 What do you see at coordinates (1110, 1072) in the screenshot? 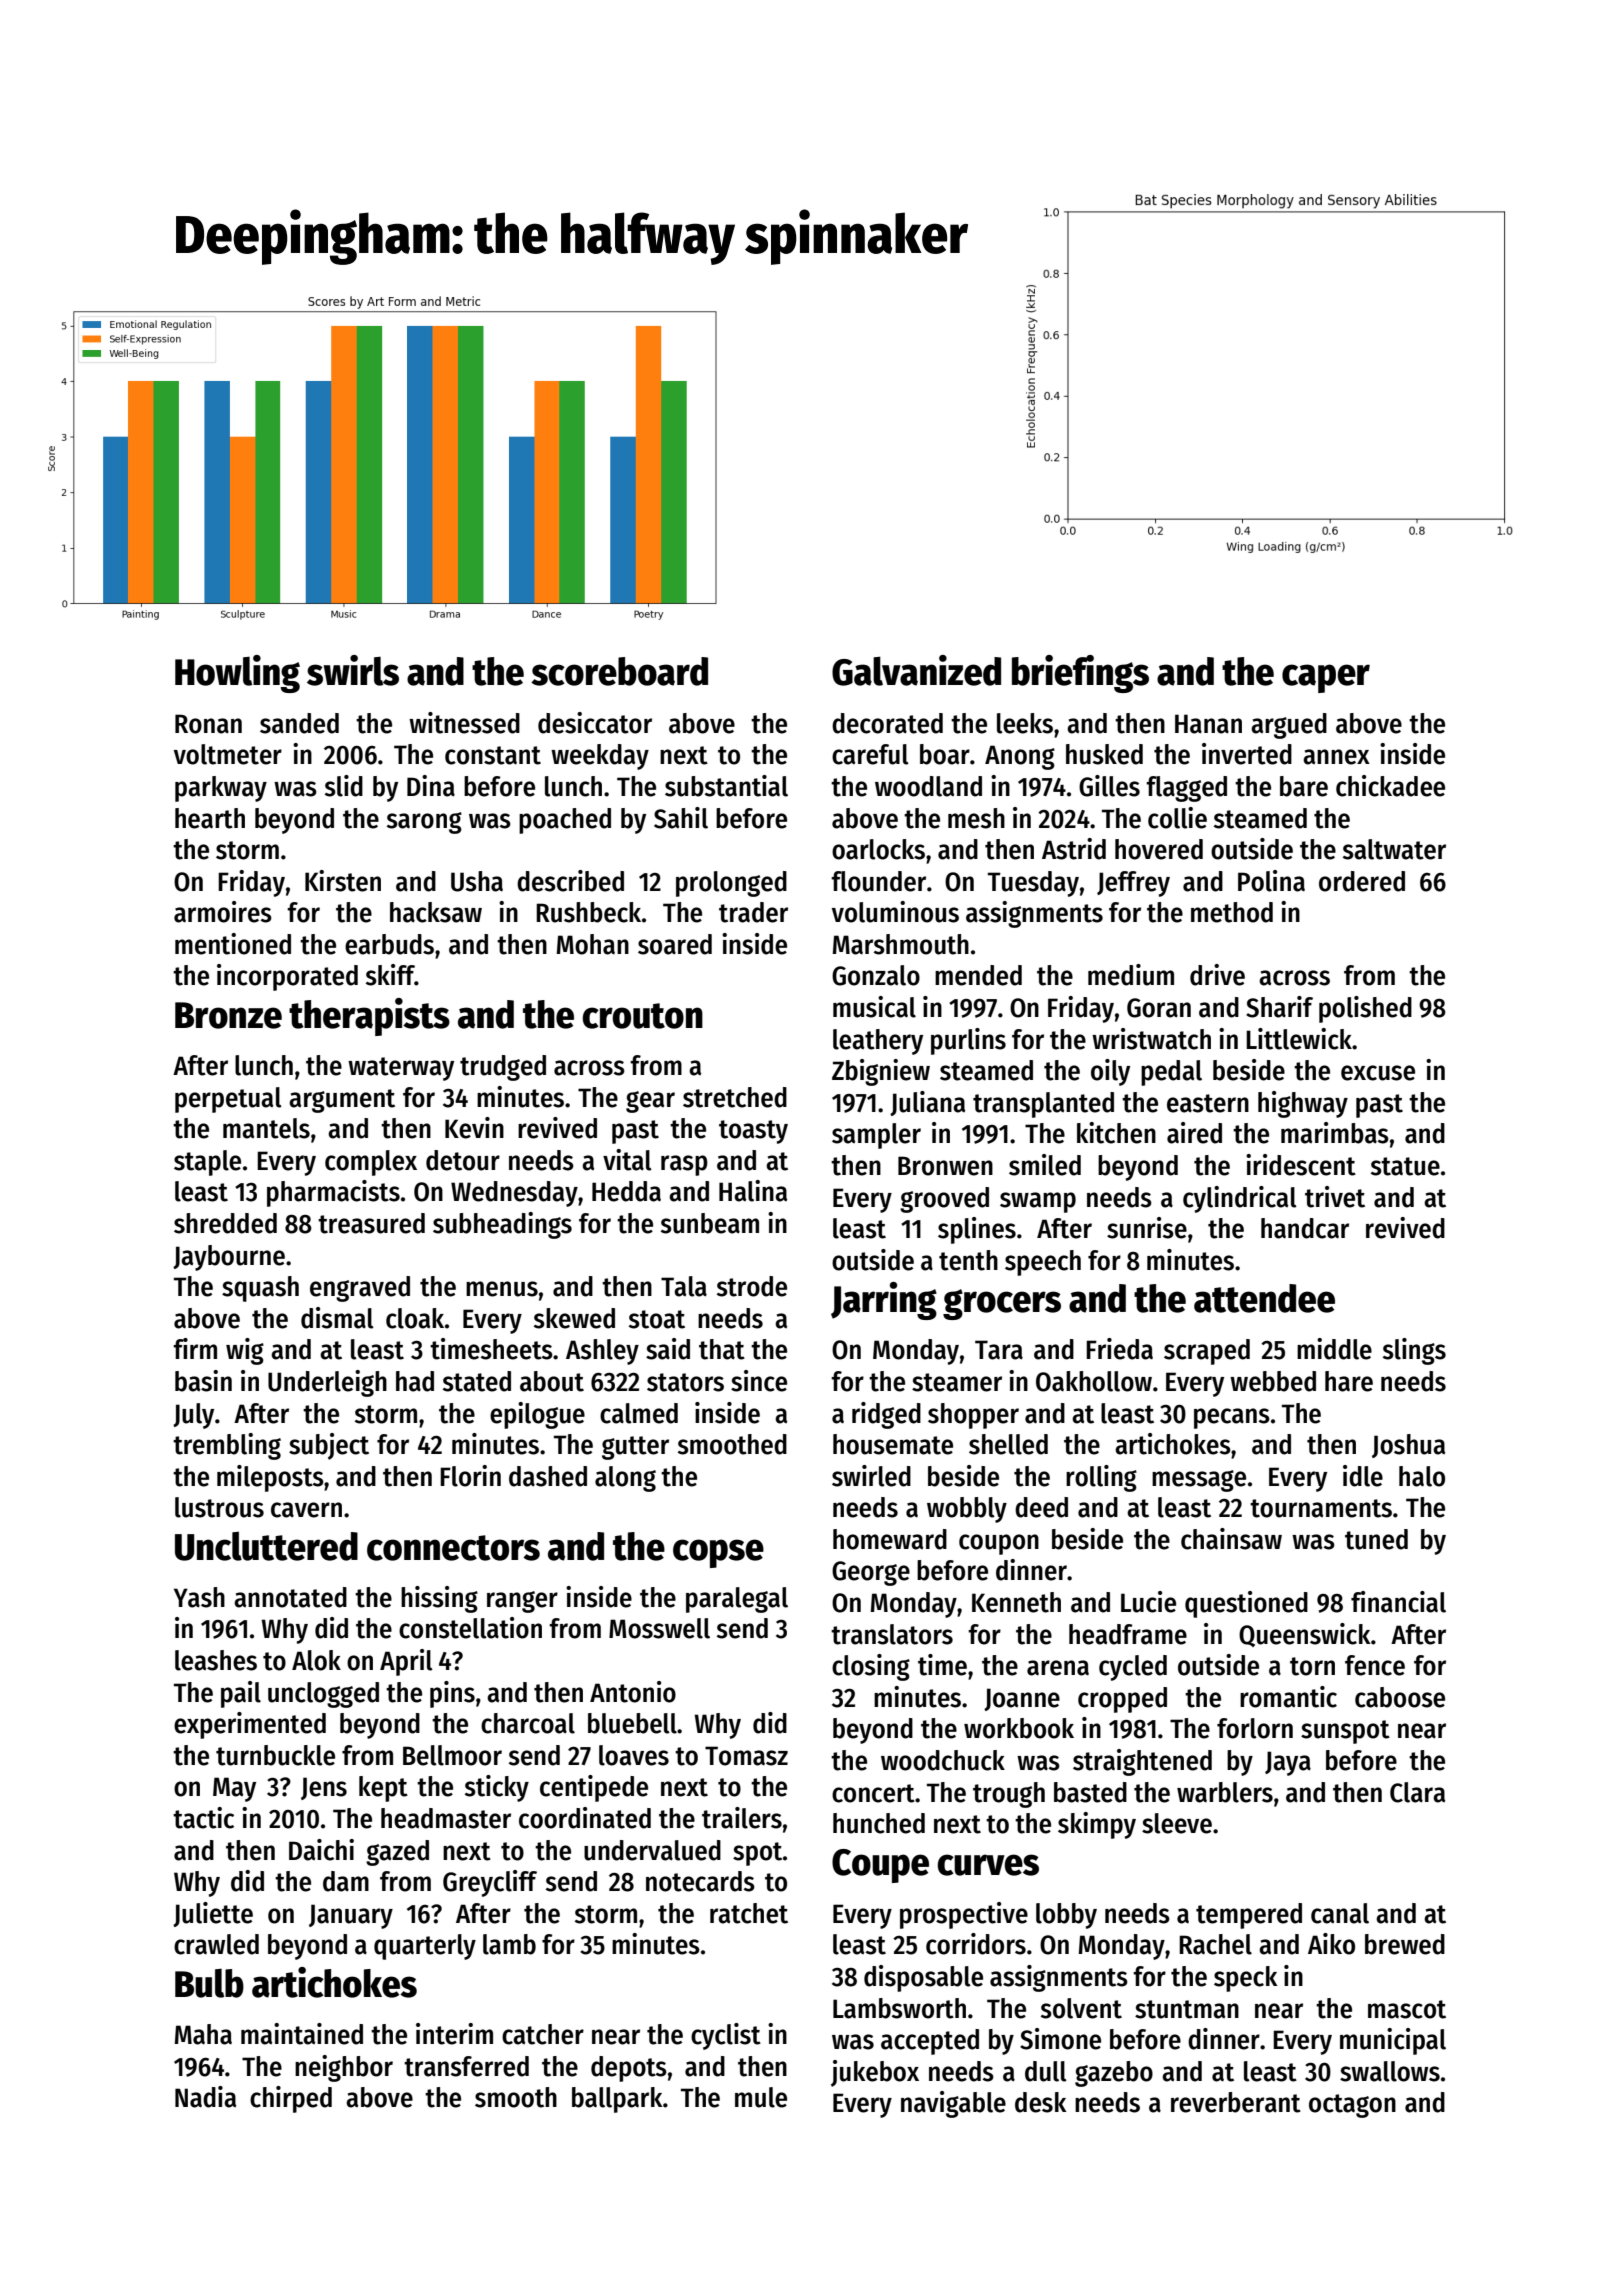
I see `oily` at bounding box center [1110, 1072].
